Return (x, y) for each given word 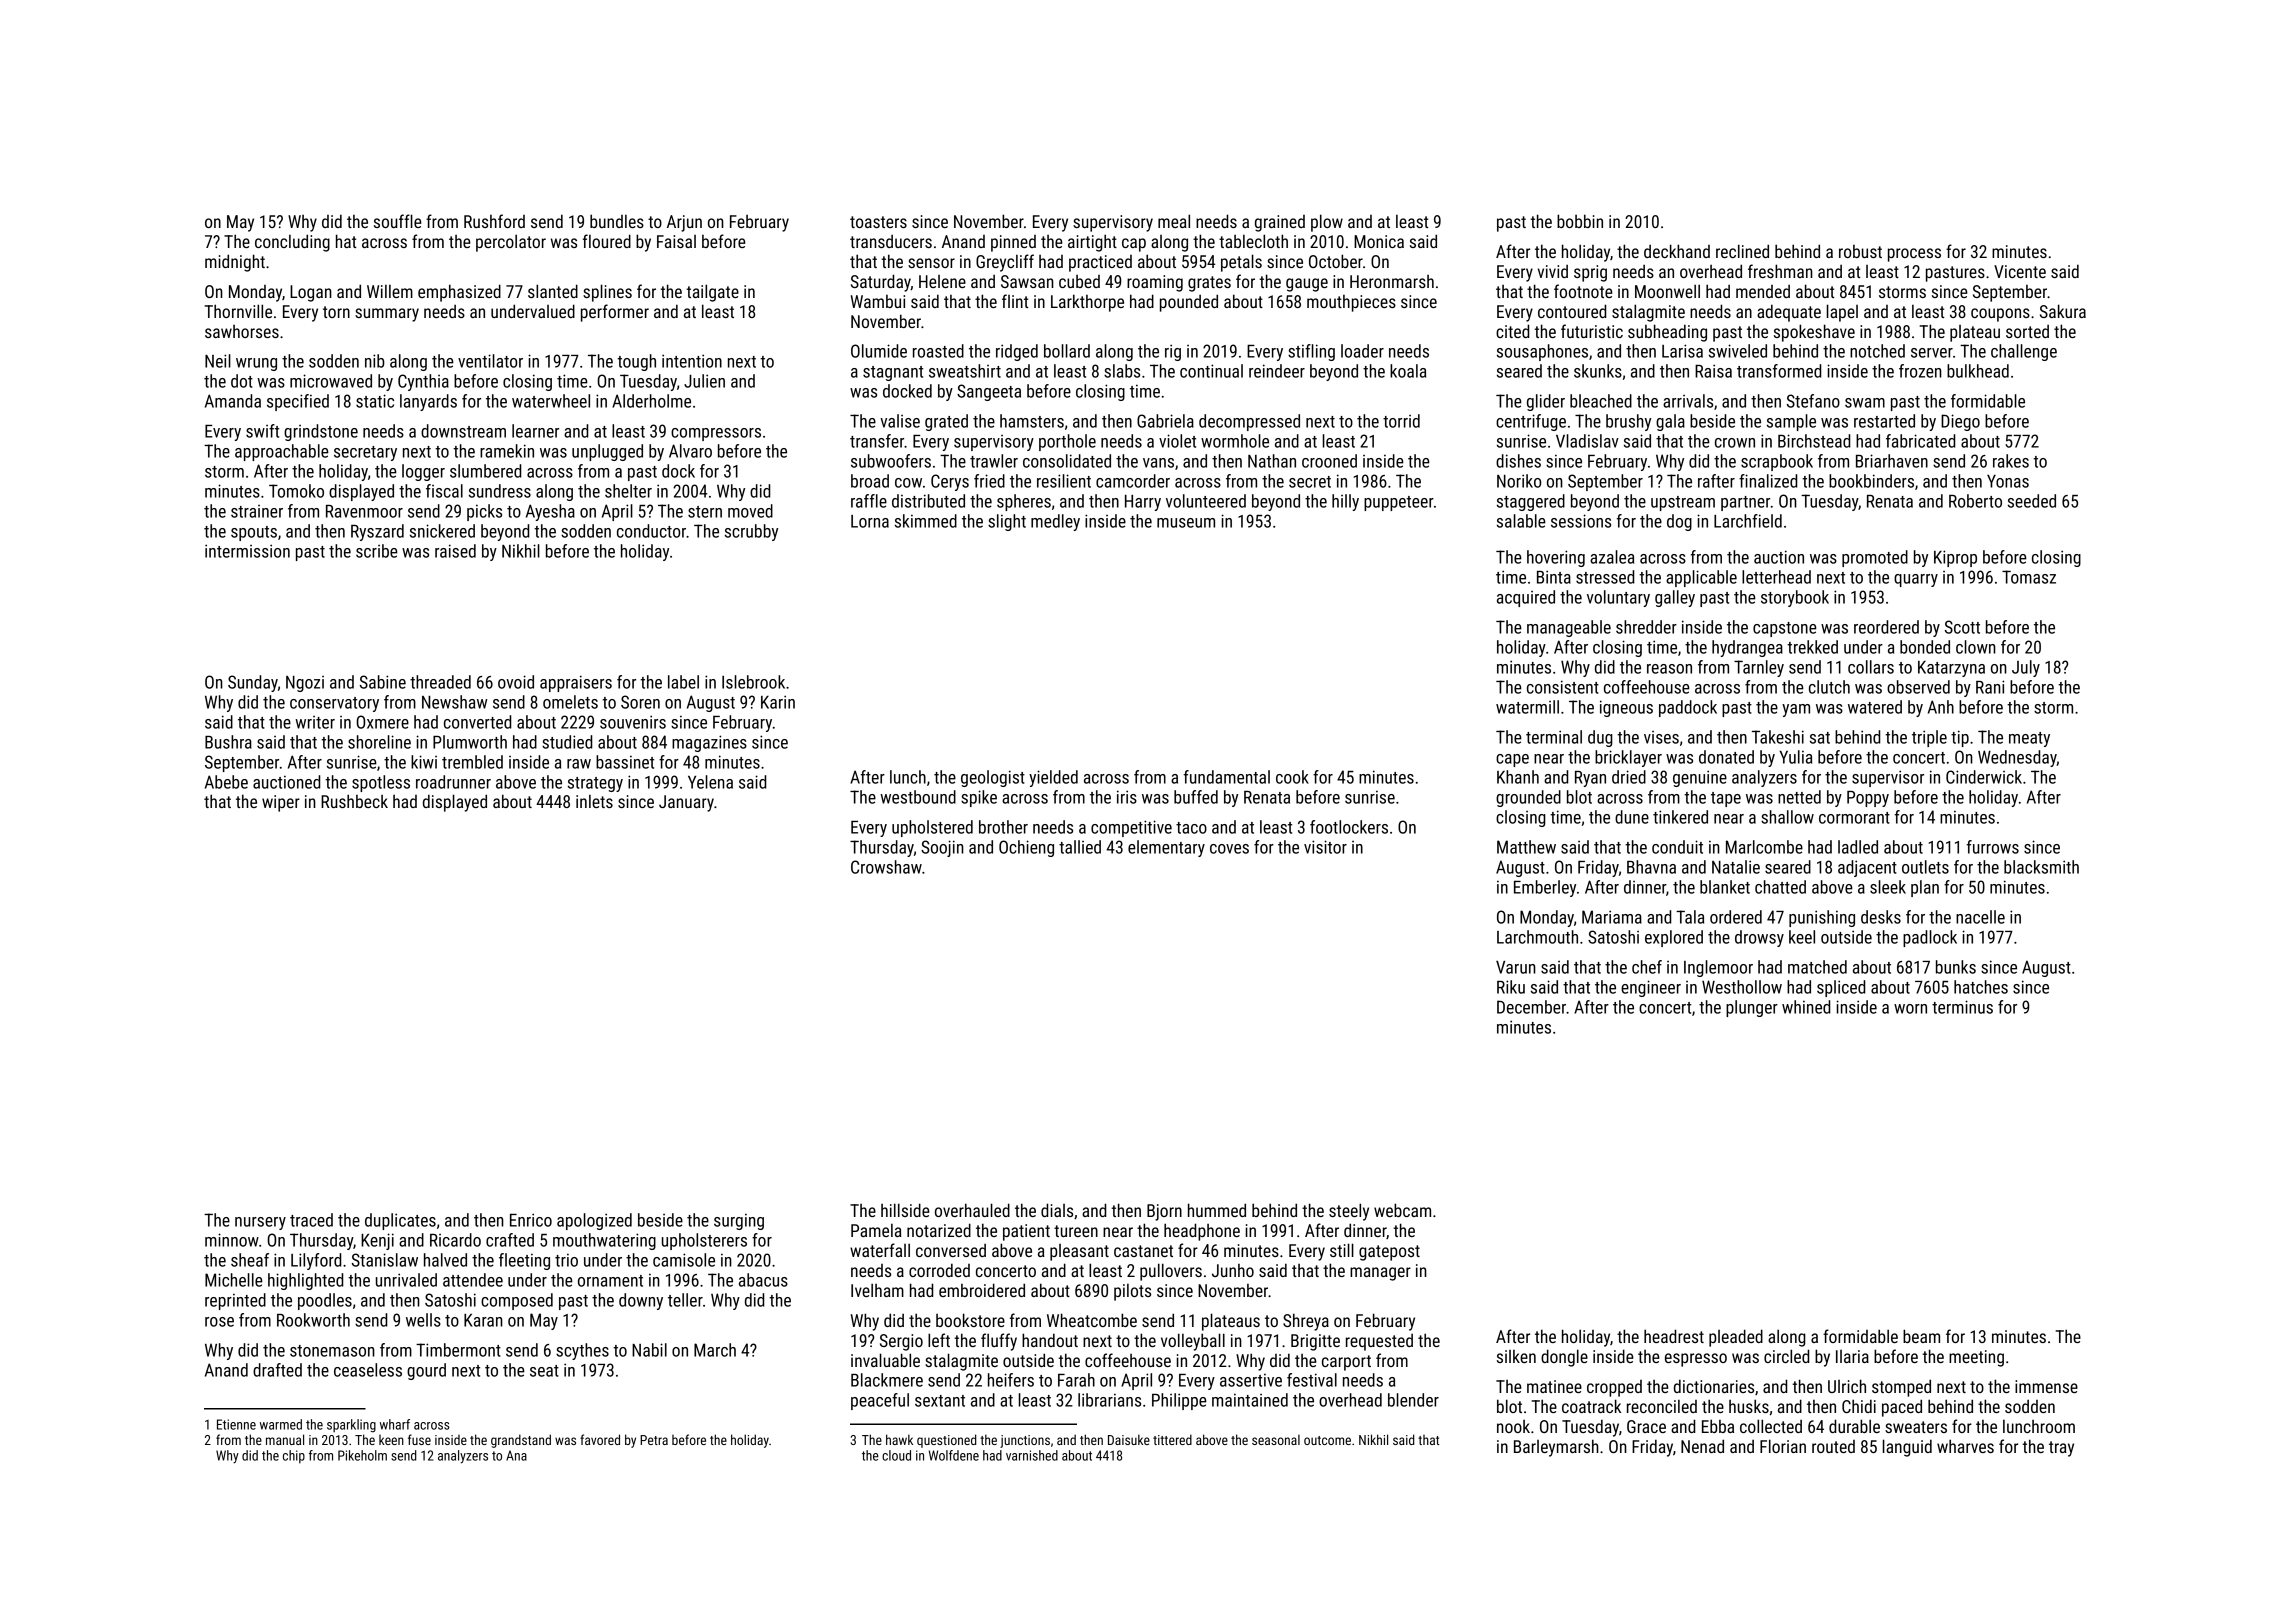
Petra (654, 1440)
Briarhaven (1892, 461)
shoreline (379, 742)
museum (1186, 523)
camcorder (1133, 481)
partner (1745, 503)
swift (262, 431)
